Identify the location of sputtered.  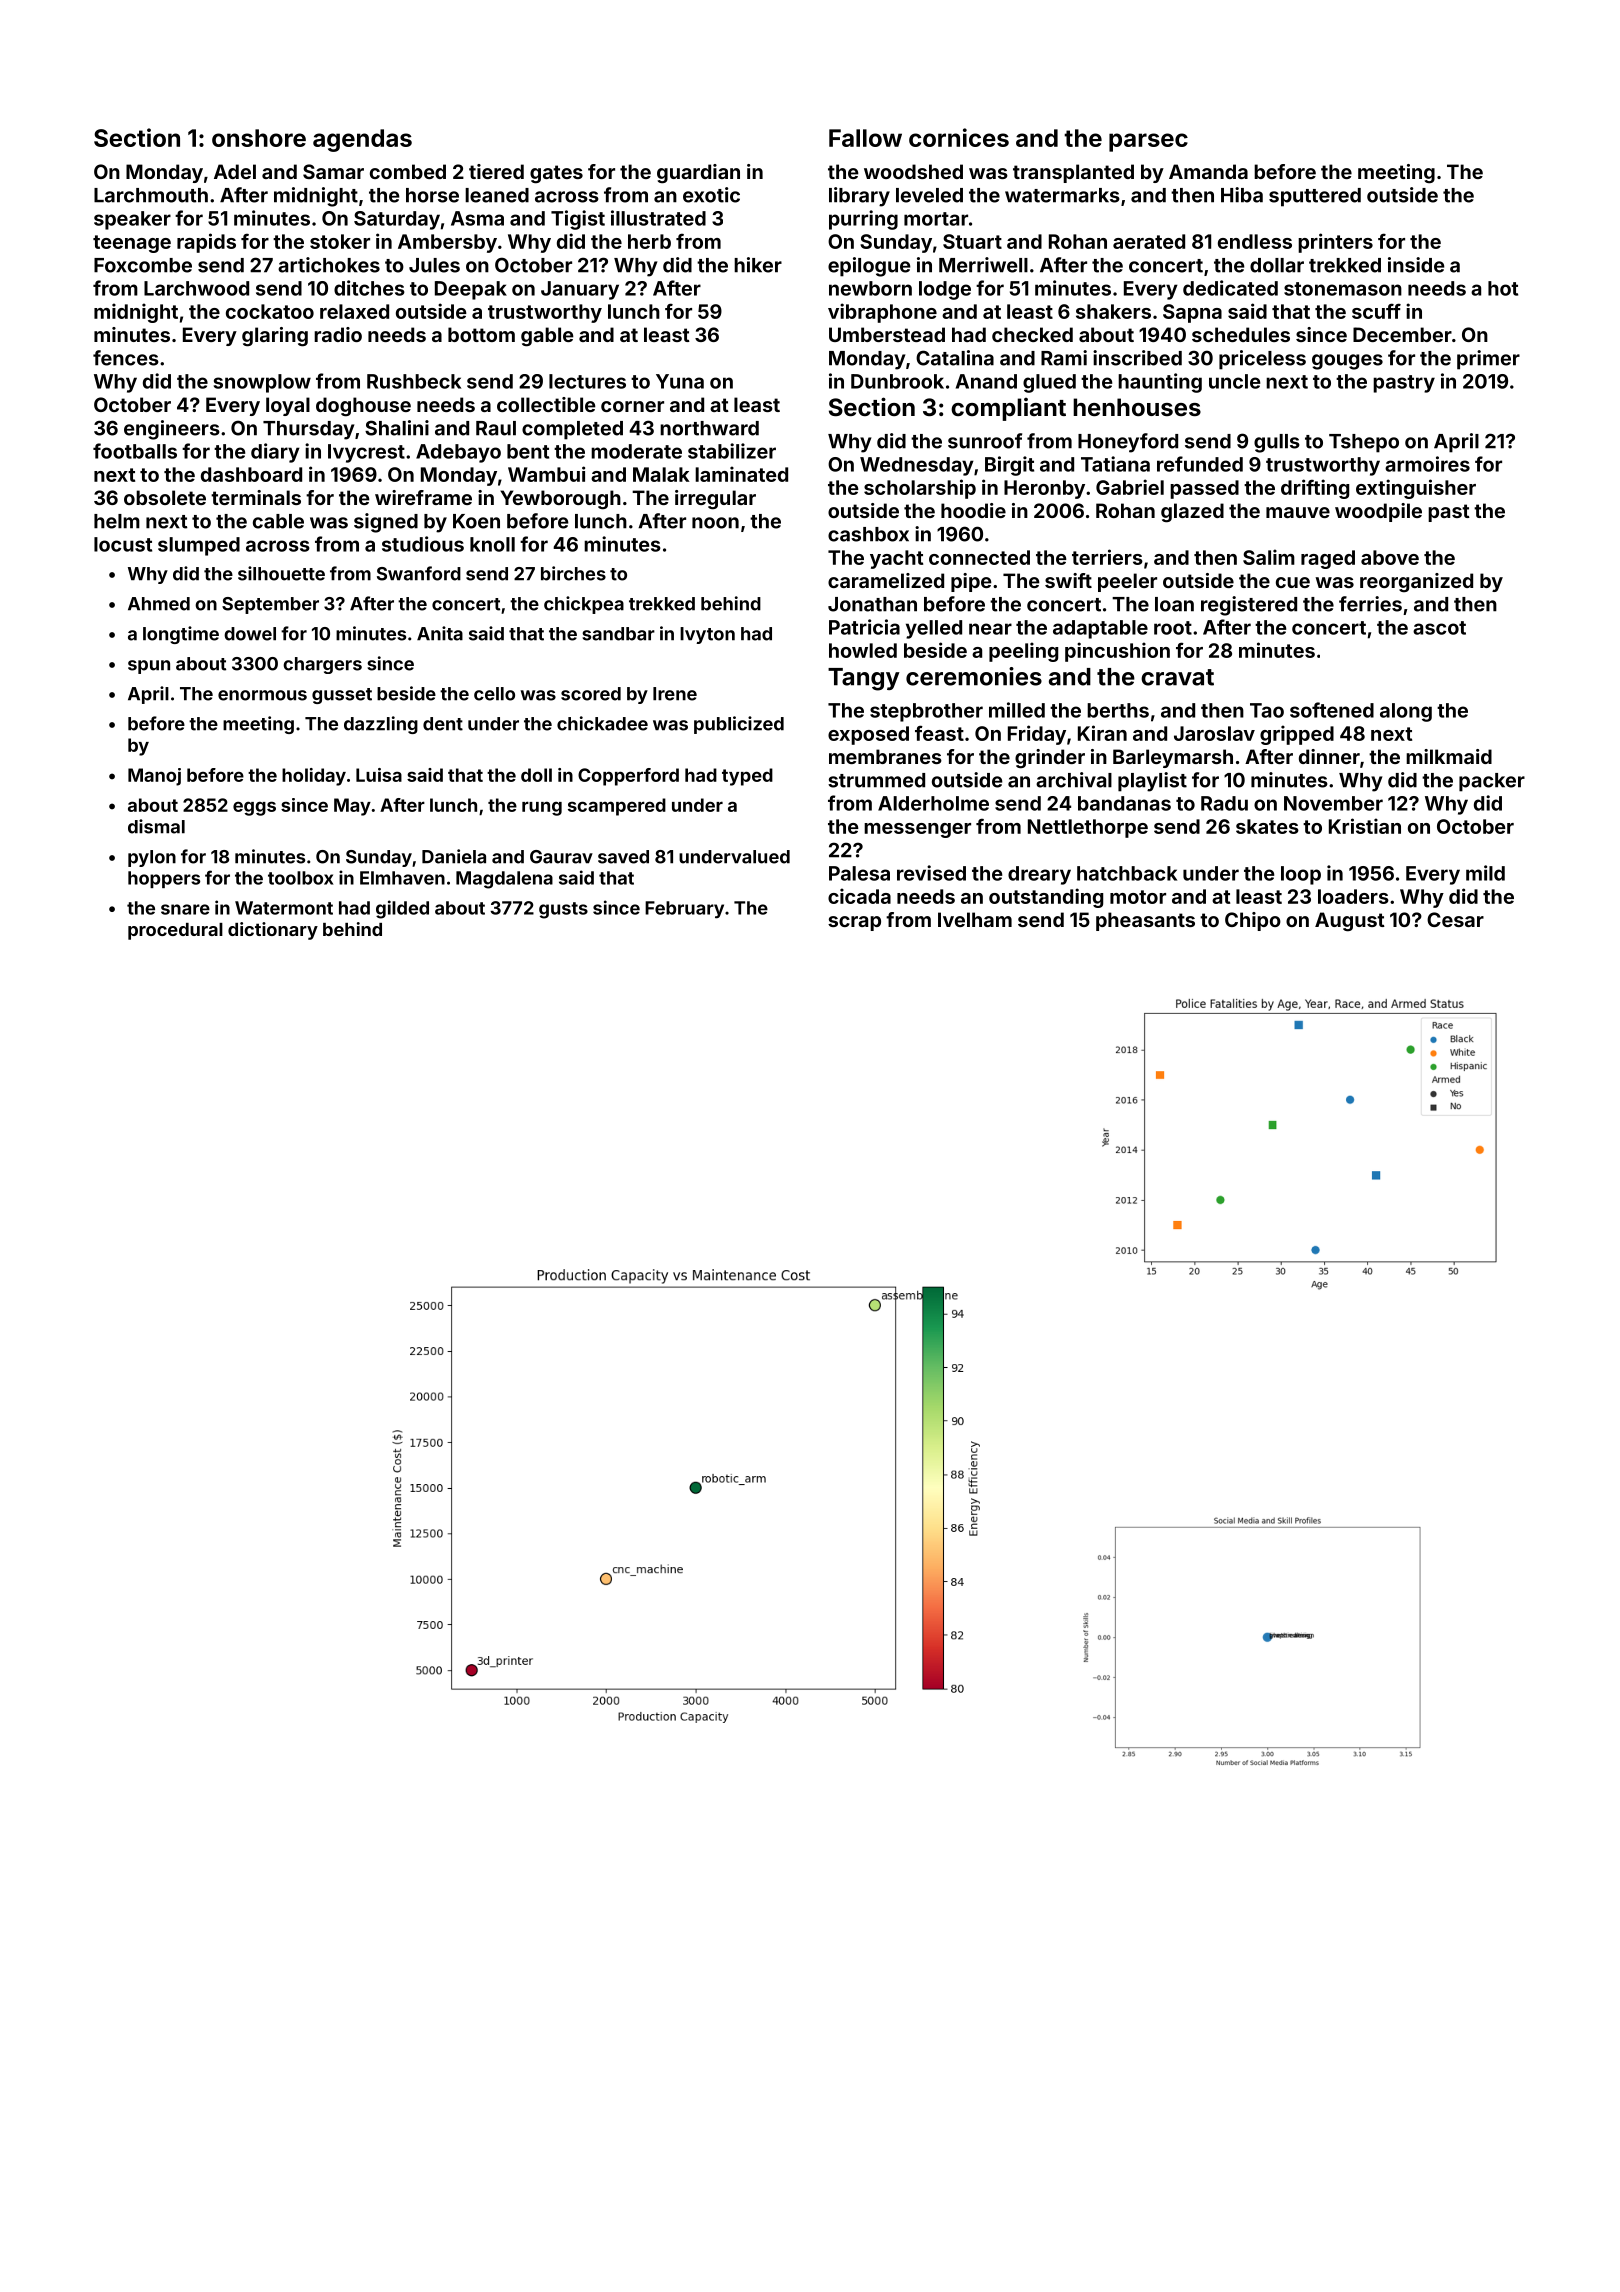
(1315, 197).
